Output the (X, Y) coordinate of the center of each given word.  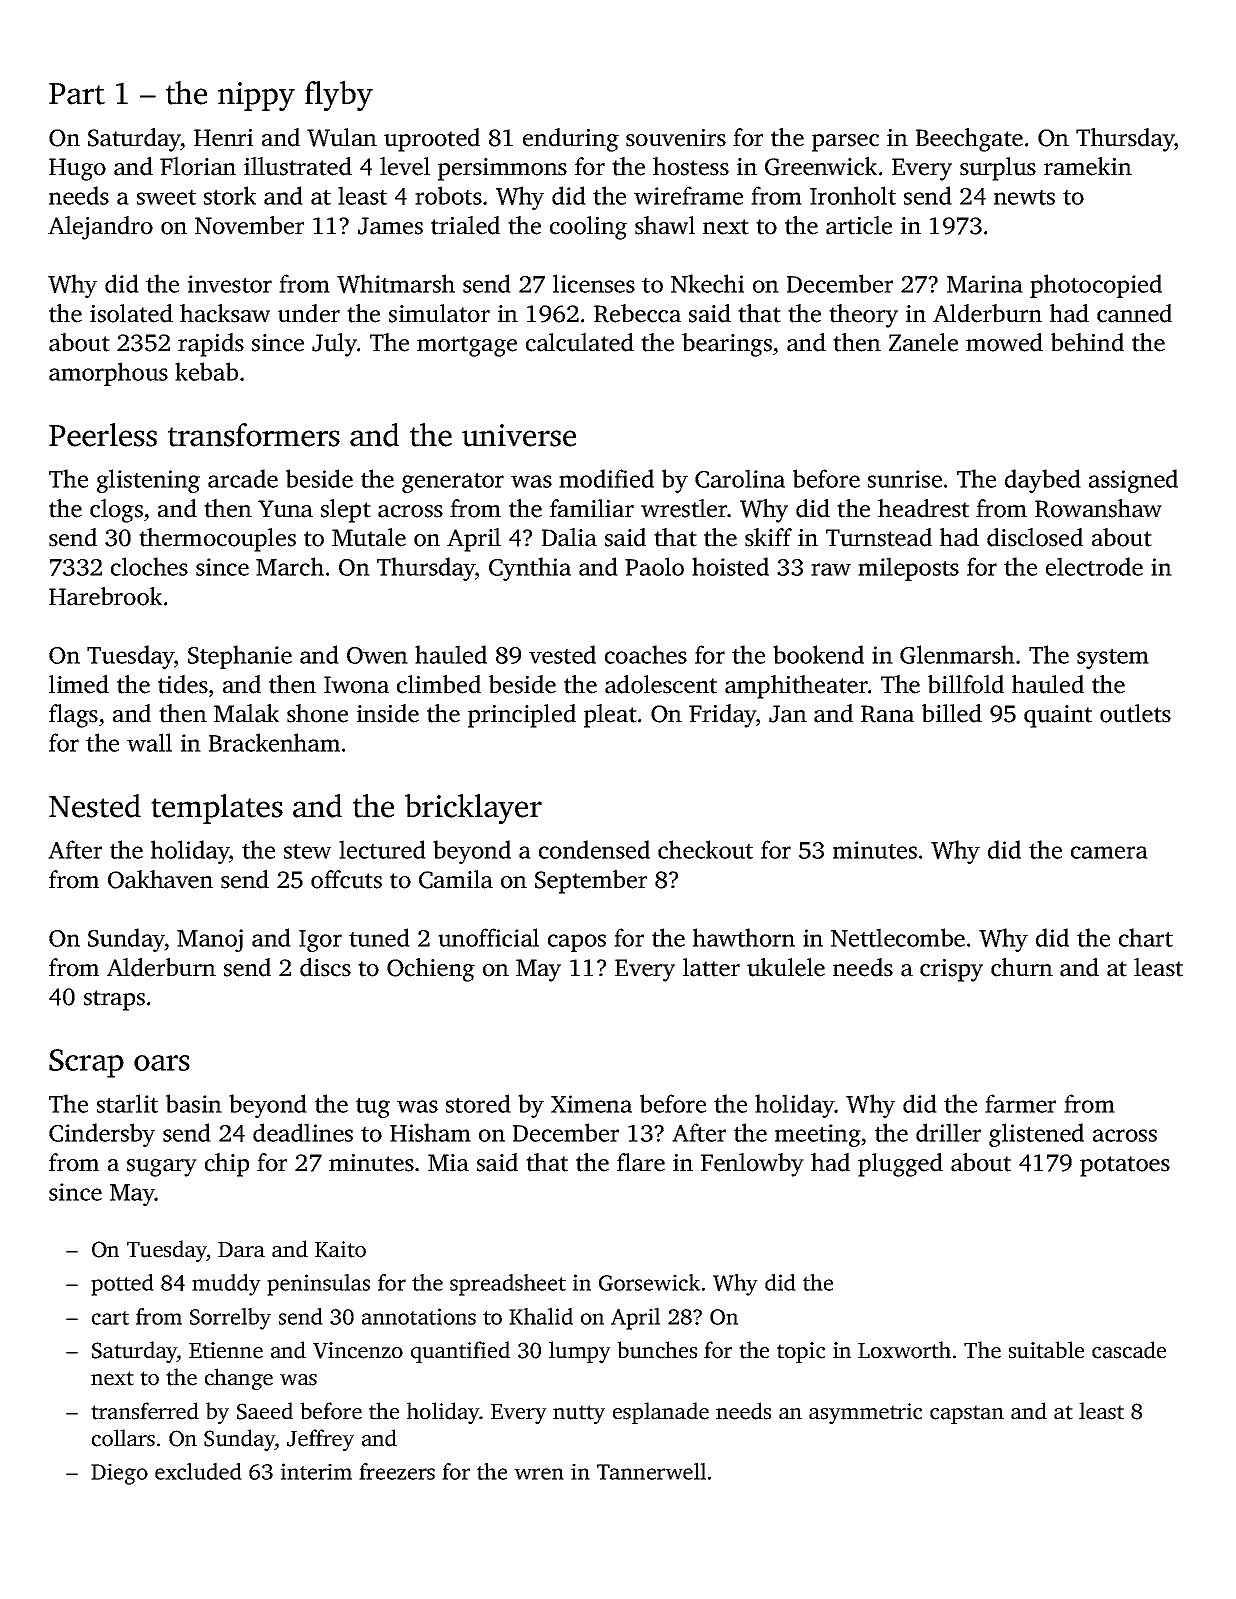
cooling (588, 228)
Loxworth (904, 1350)
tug (373, 1108)
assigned (1133, 481)
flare (641, 1162)
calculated (580, 342)
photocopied (1096, 286)
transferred (145, 1411)
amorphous (108, 374)
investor (230, 284)
